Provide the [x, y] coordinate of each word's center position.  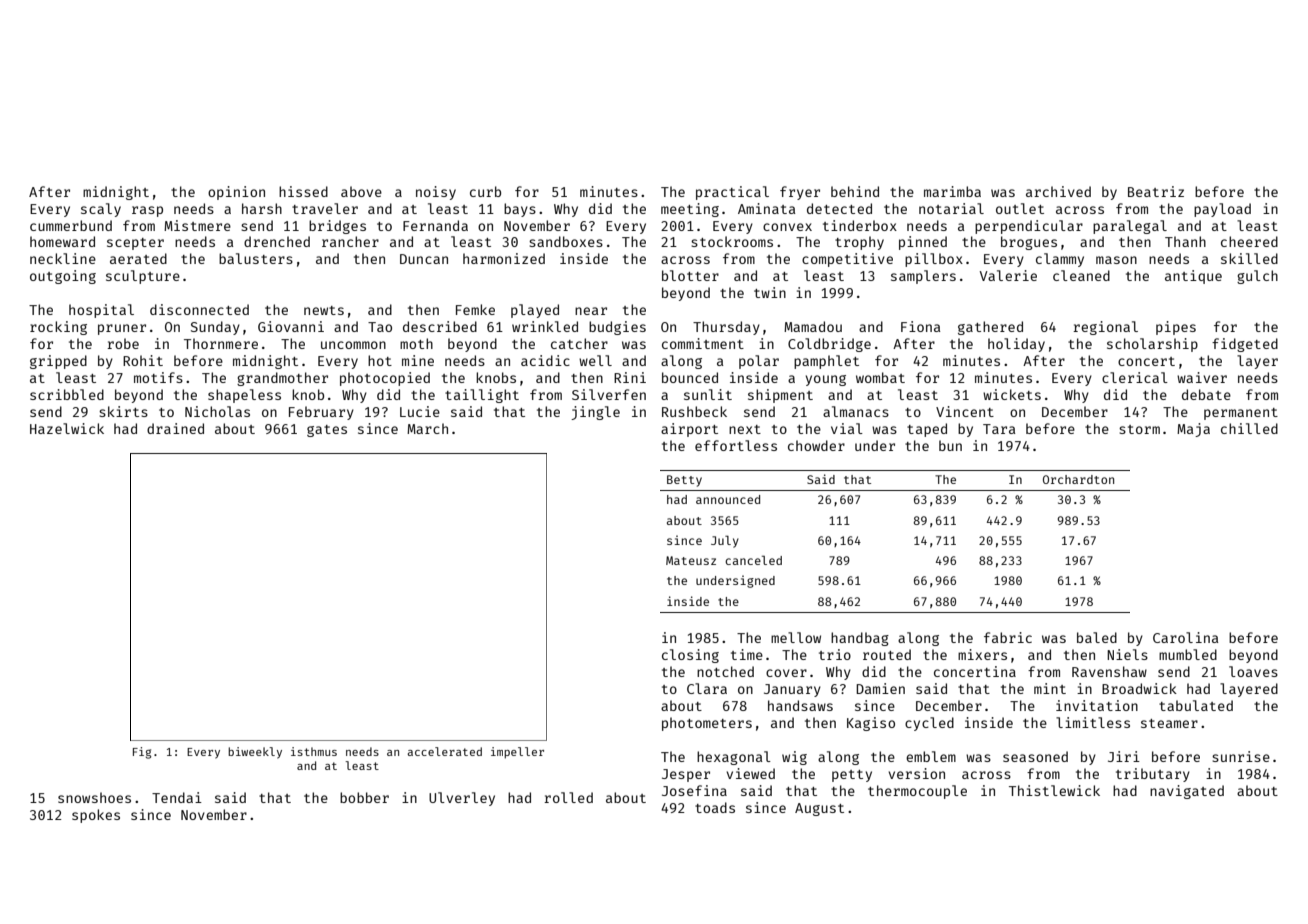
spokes [96, 816]
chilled [1249, 428]
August [819, 809]
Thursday [726, 328]
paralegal [1130, 227]
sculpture [143, 277]
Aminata [767, 208]
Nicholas [217, 411]
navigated [1187, 792]
